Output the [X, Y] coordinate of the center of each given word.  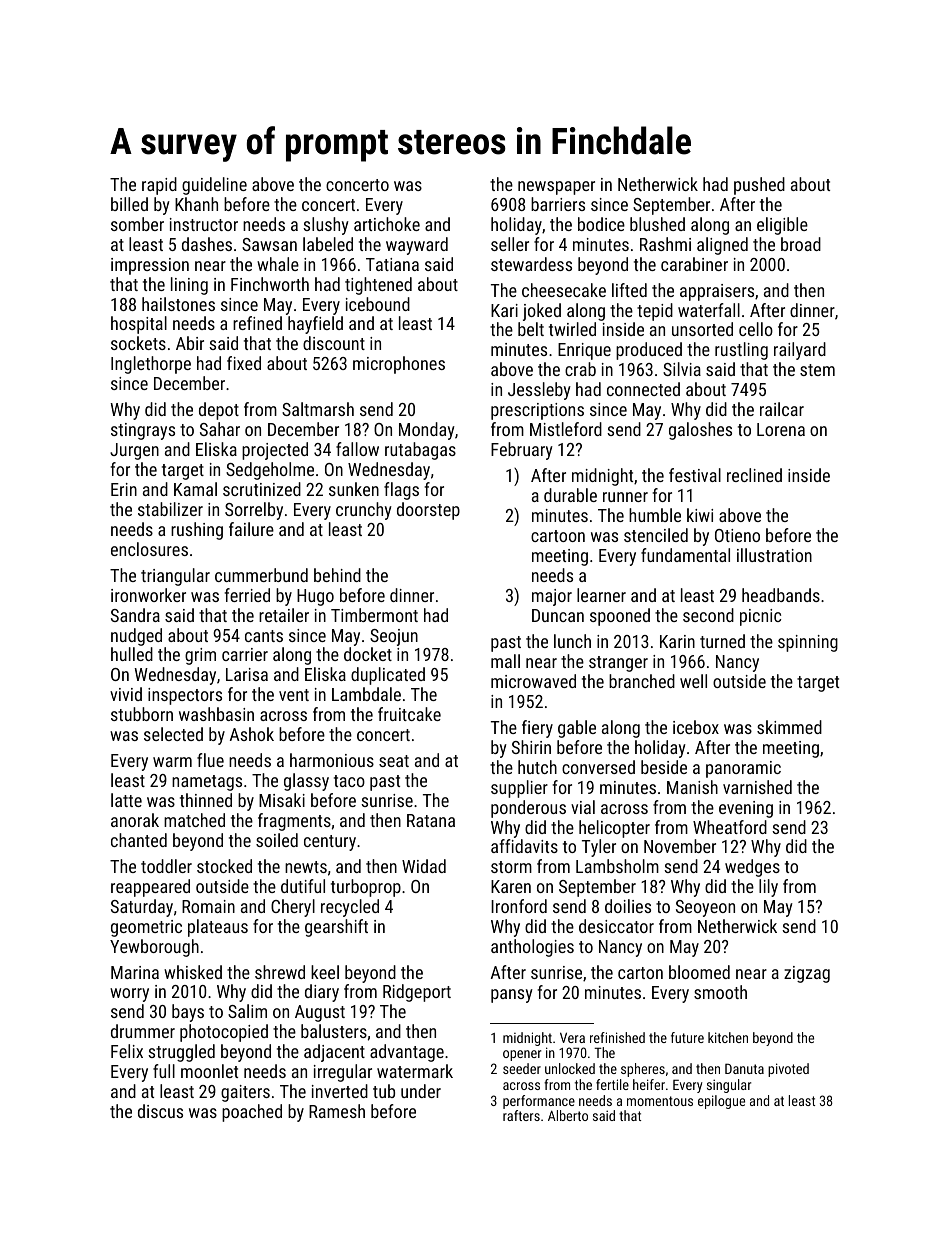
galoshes [700, 431]
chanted [139, 840]
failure [251, 529]
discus [160, 1111]
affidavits [524, 846]
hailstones [178, 304]
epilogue [721, 1102]
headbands [781, 595]
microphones [399, 365]
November [680, 846]
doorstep [428, 511]
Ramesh [337, 1111]
